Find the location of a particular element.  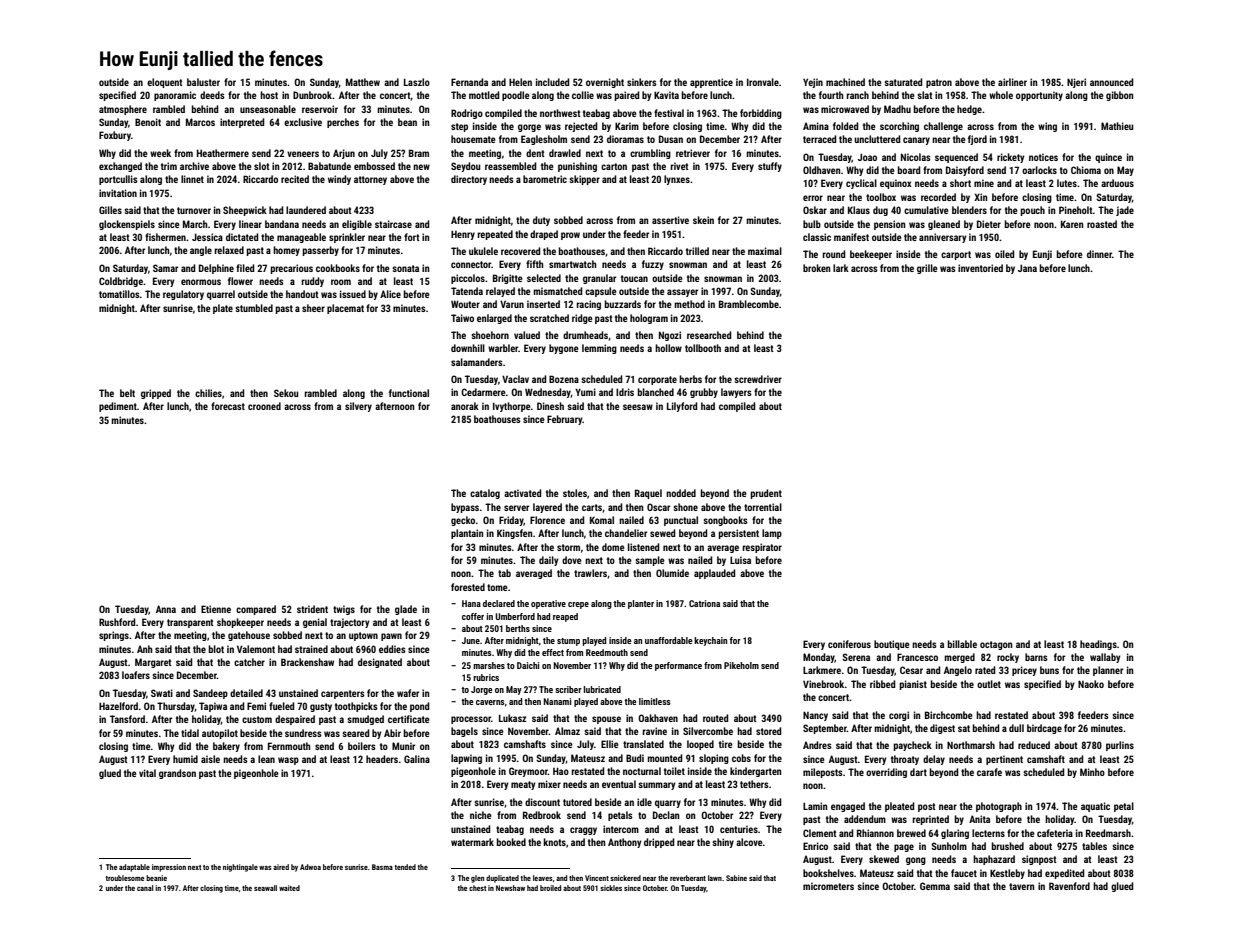

Jana is located at coordinates (1027, 268).
